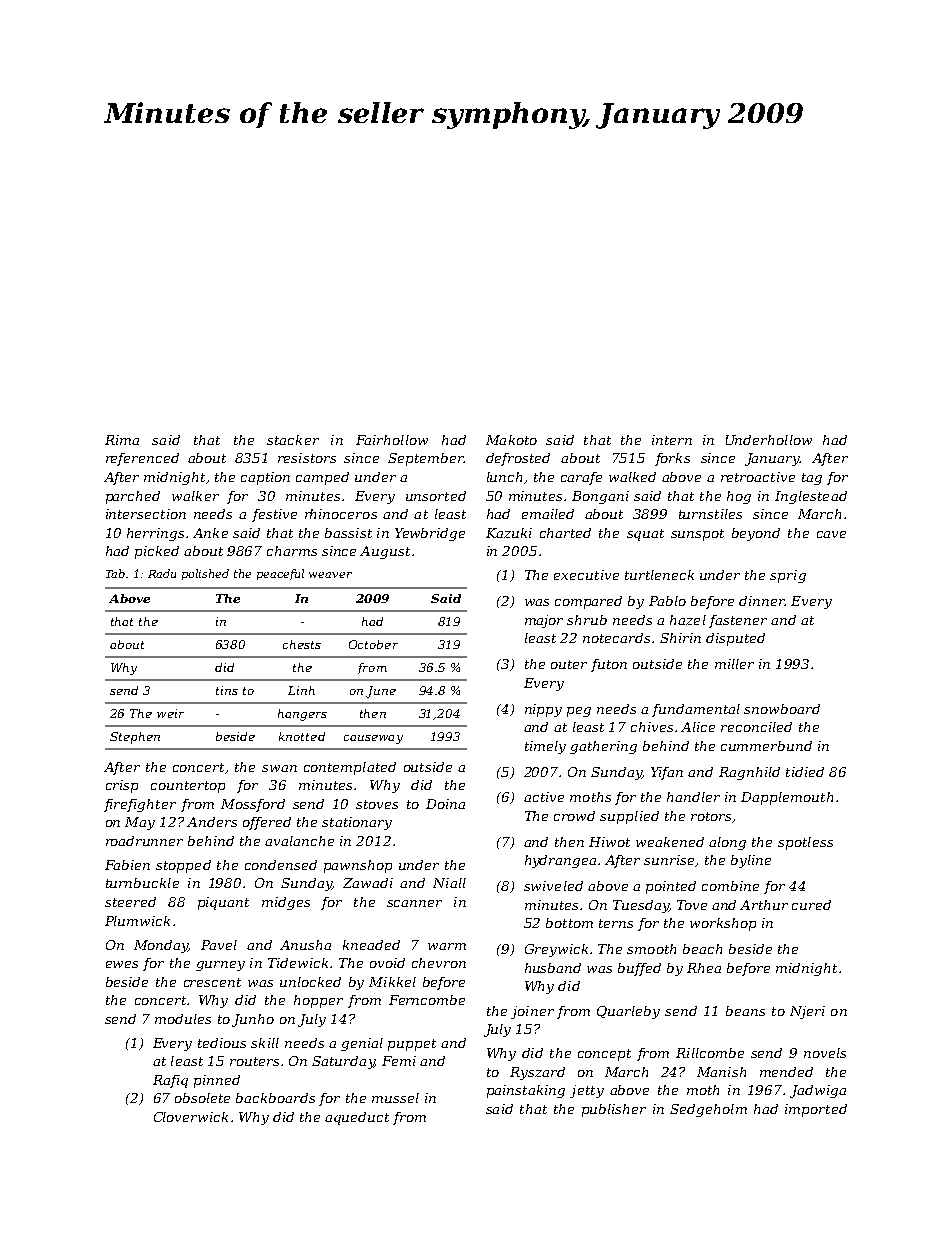 The width and height of the image is (952, 1233). Describe the element at coordinates (511, 440) in the image. I see `Makoto` at that location.
